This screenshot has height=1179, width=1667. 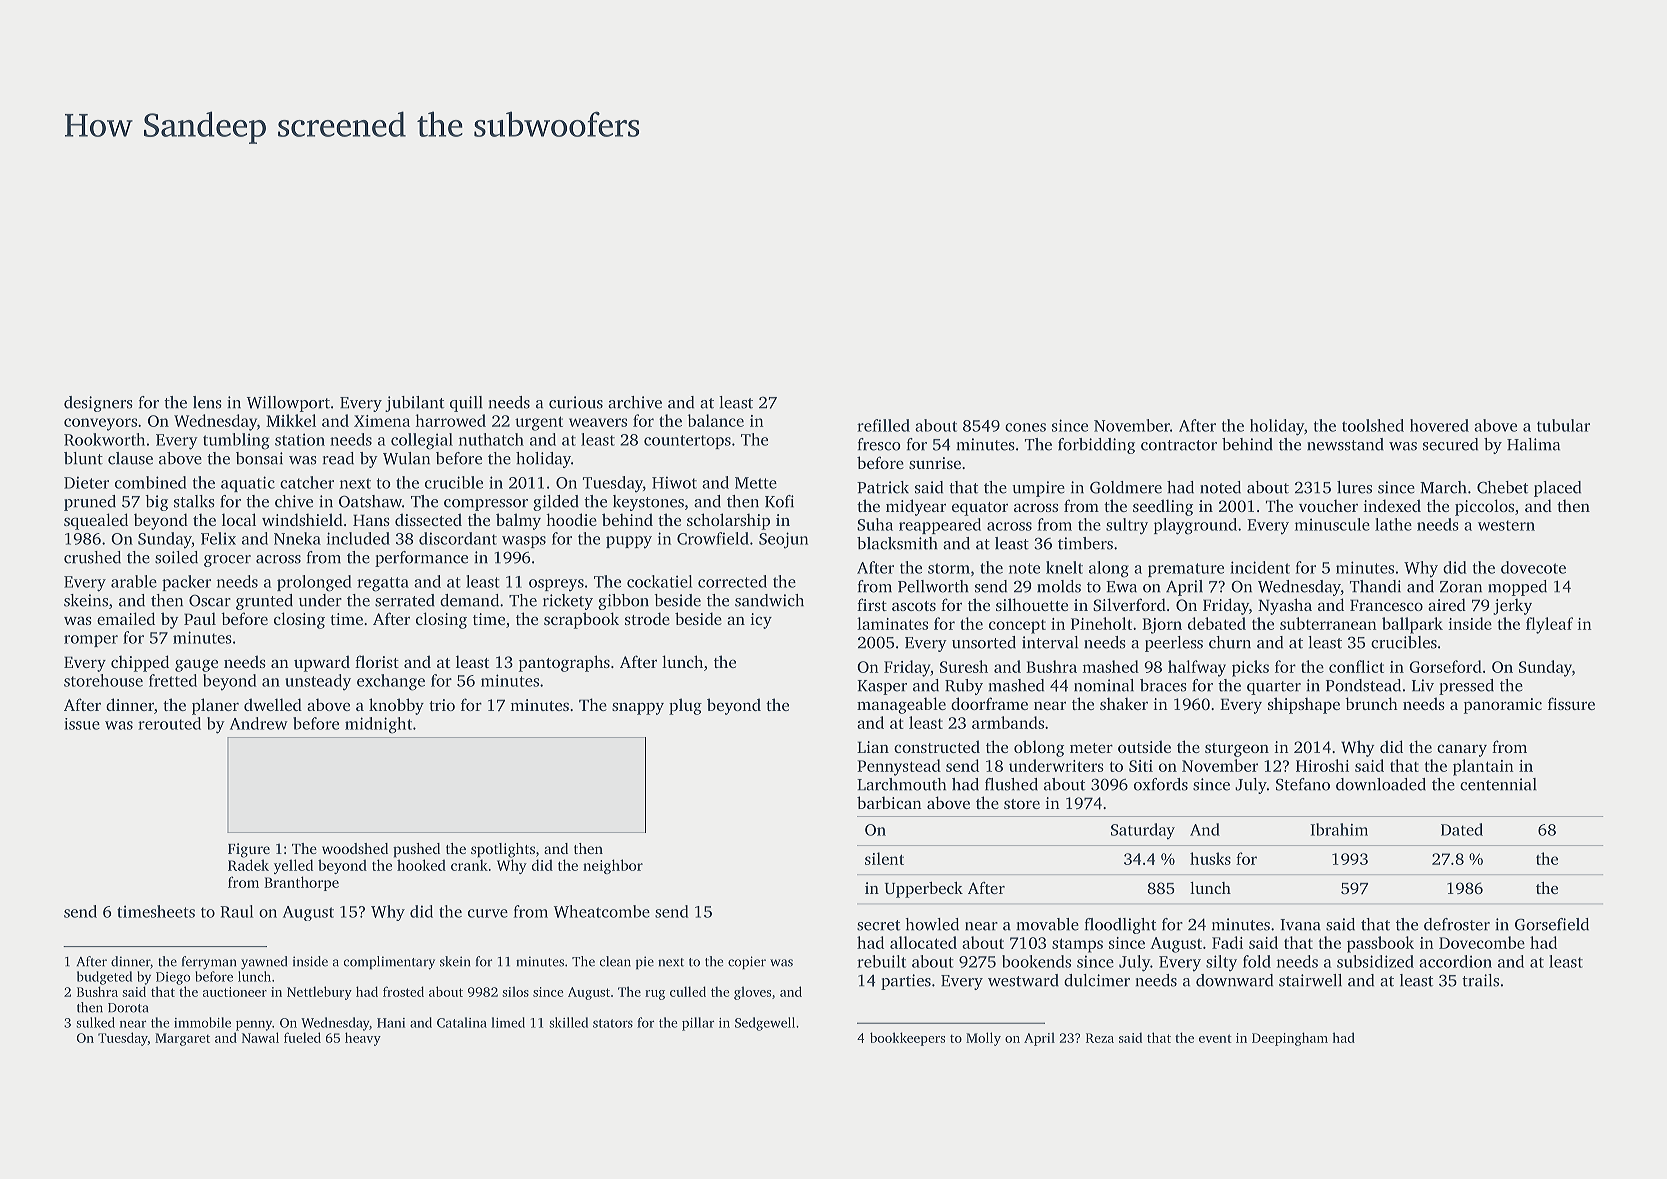 What do you see at coordinates (82, 724) in the screenshot?
I see `issue` at bounding box center [82, 724].
